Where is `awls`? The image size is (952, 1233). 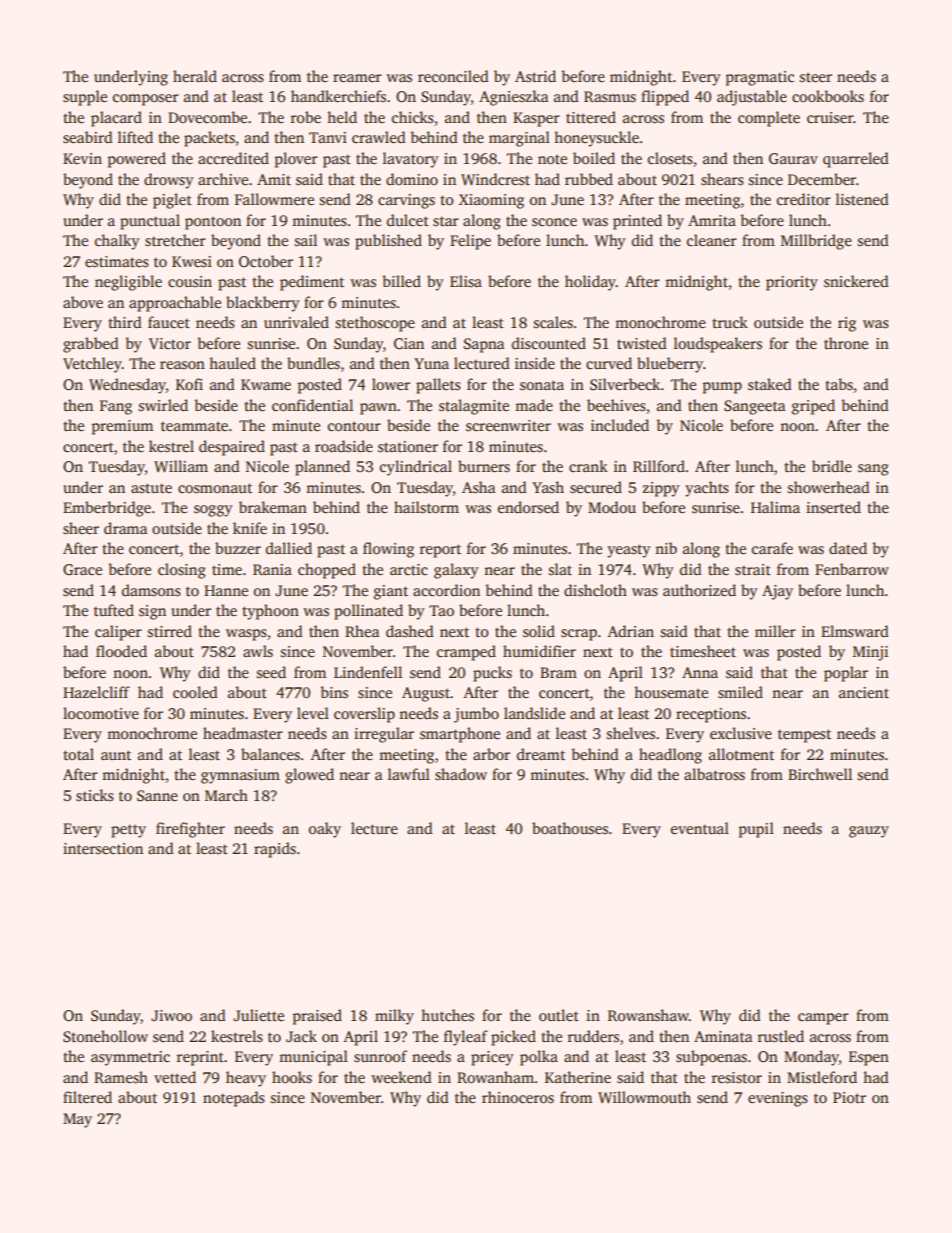
awls is located at coordinates (258, 651).
